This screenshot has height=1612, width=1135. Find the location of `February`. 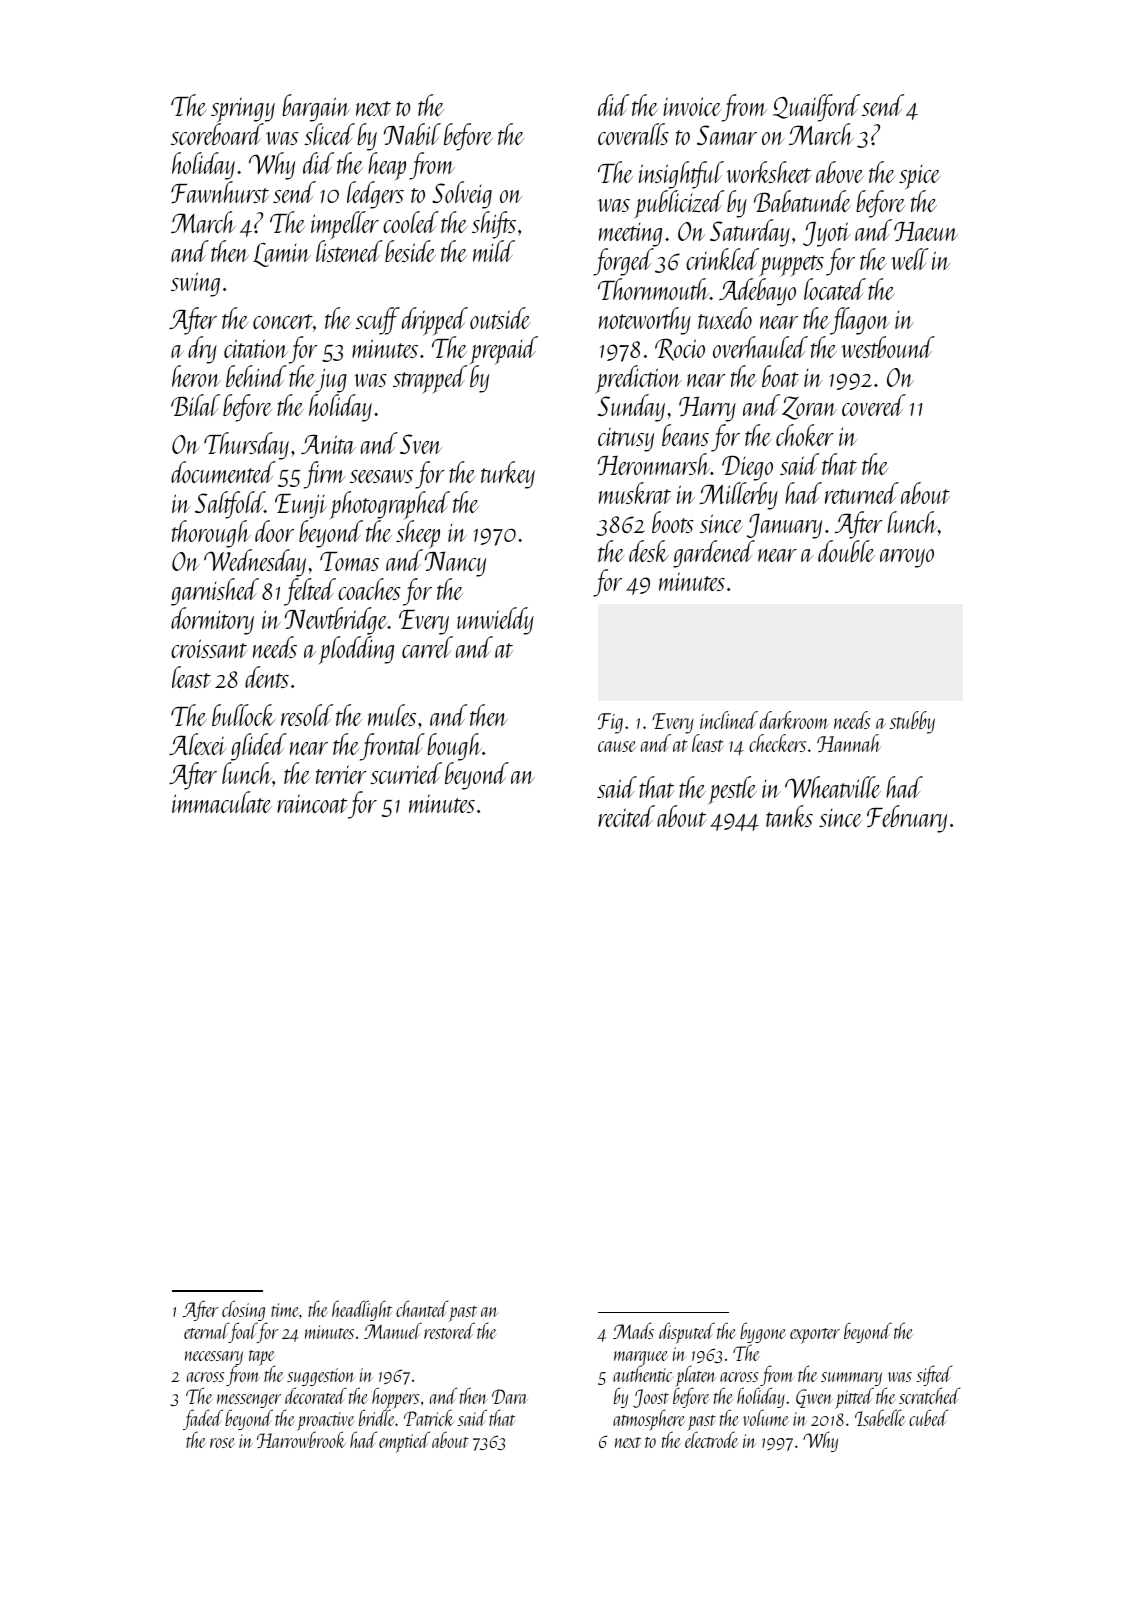

February is located at coordinates (907, 819).
